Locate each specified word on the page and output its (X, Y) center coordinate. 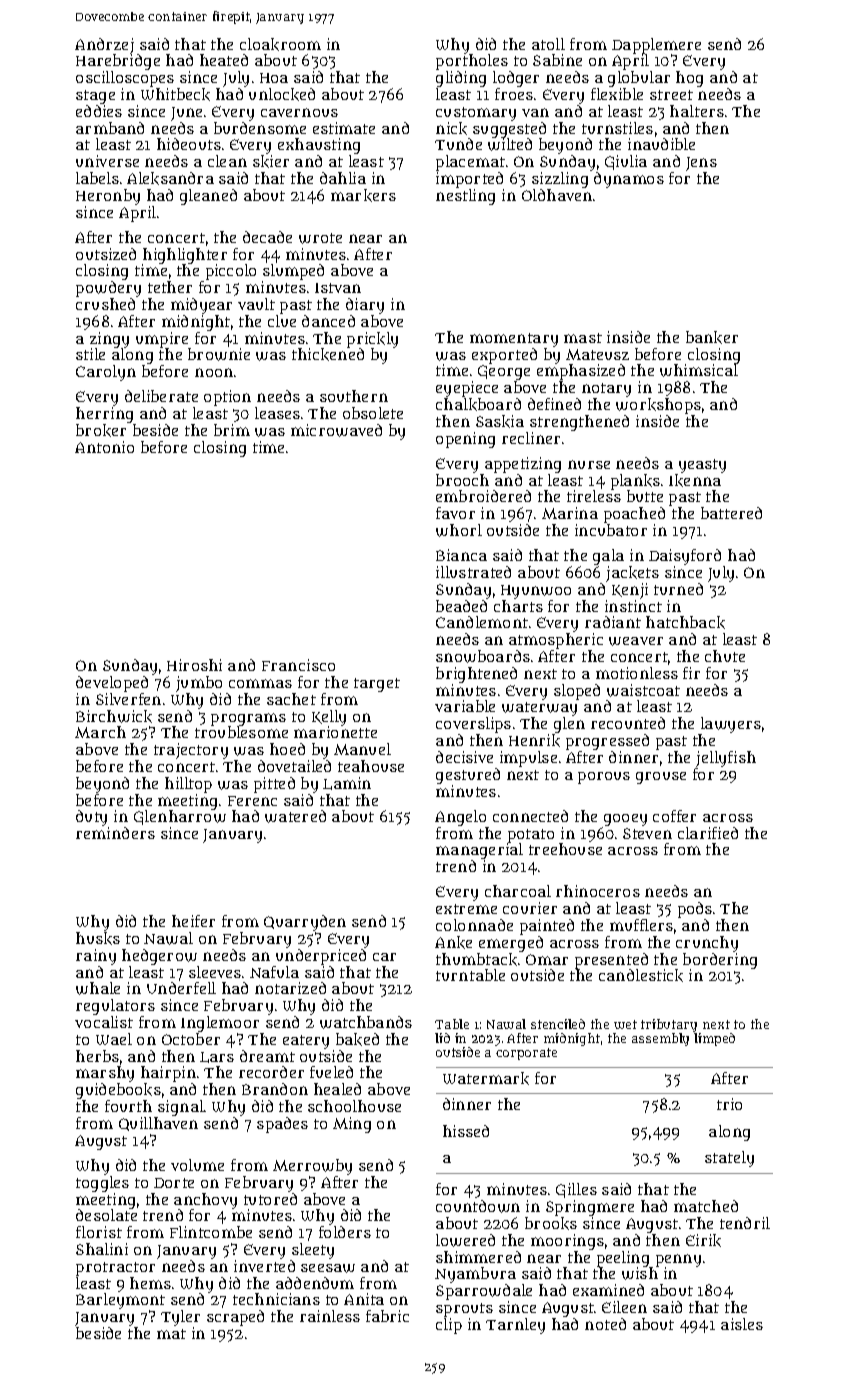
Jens (701, 164)
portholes (472, 62)
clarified (708, 833)
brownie (219, 354)
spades (282, 1125)
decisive (464, 757)
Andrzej (104, 46)
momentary (514, 340)
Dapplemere (656, 46)
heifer (193, 921)
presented (611, 961)
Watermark (486, 1078)
